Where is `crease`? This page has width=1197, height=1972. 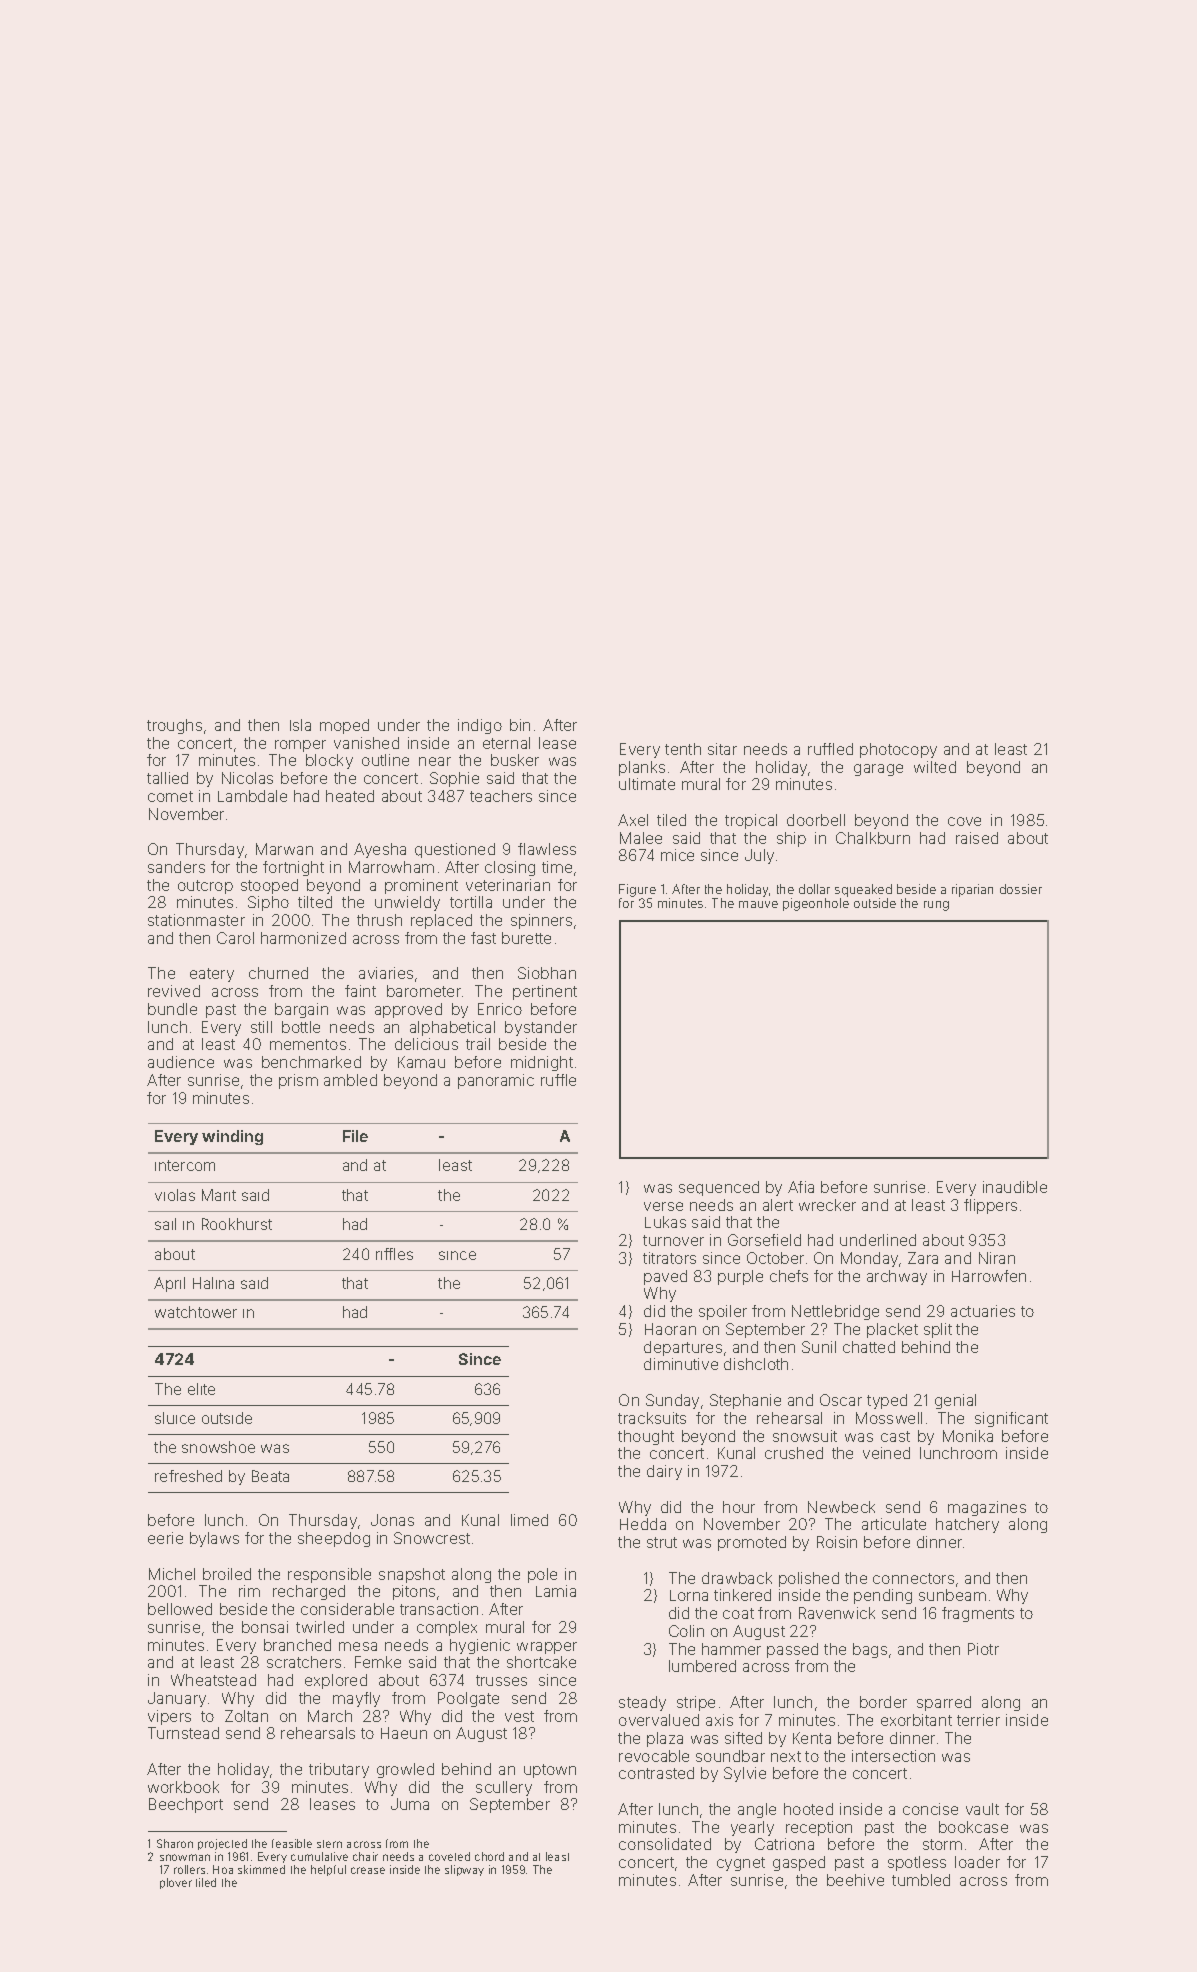
crease is located at coordinates (368, 1870).
